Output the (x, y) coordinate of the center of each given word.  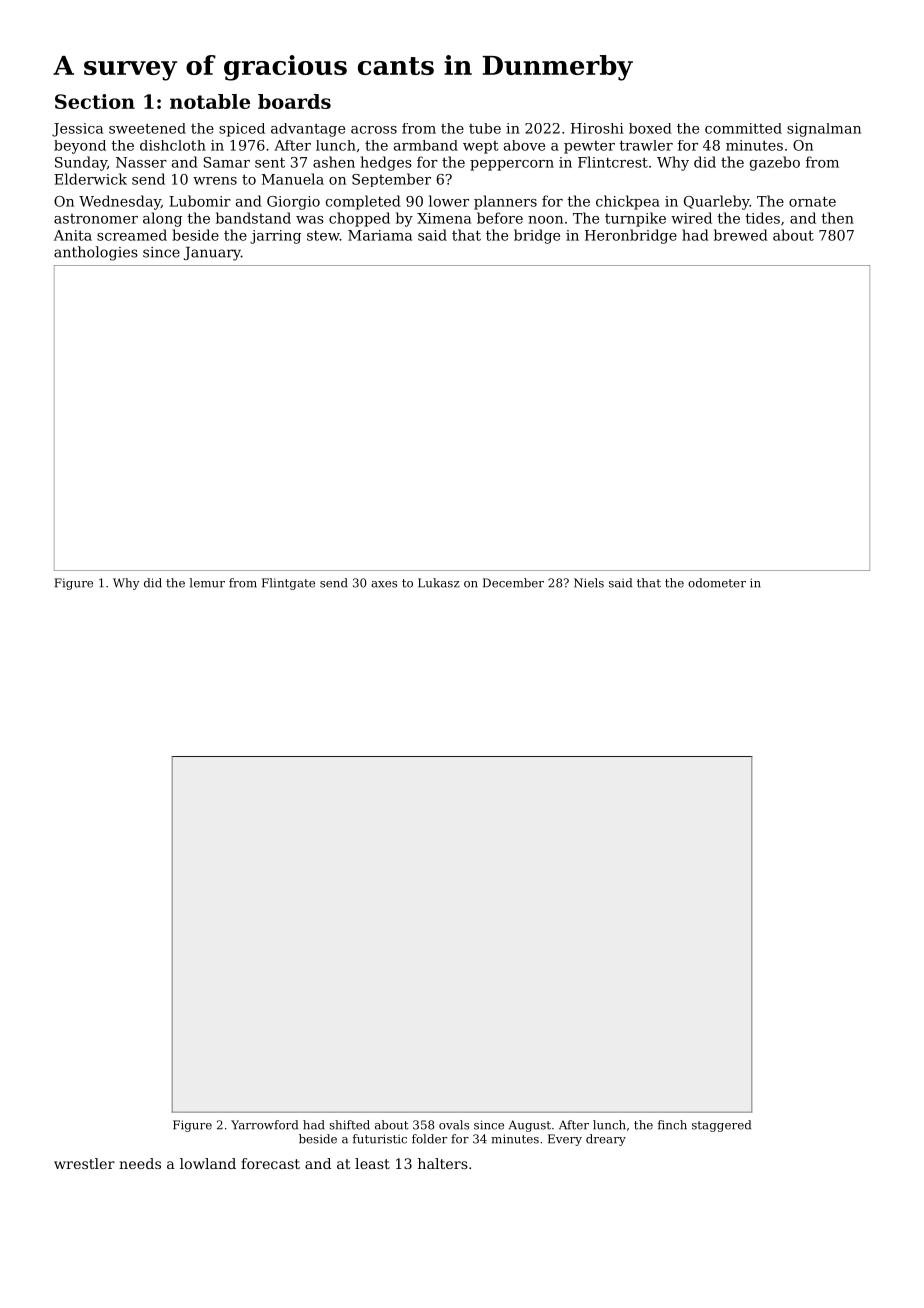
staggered (721, 1126)
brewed (741, 235)
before (500, 218)
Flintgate (288, 584)
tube (485, 128)
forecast (270, 1163)
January (212, 254)
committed (743, 128)
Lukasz (439, 583)
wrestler (84, 1163)
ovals (454, 1125)
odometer (717, 583)
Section (95, 101)
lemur (207, 583)
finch (672, 1125)
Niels (589, 583)
